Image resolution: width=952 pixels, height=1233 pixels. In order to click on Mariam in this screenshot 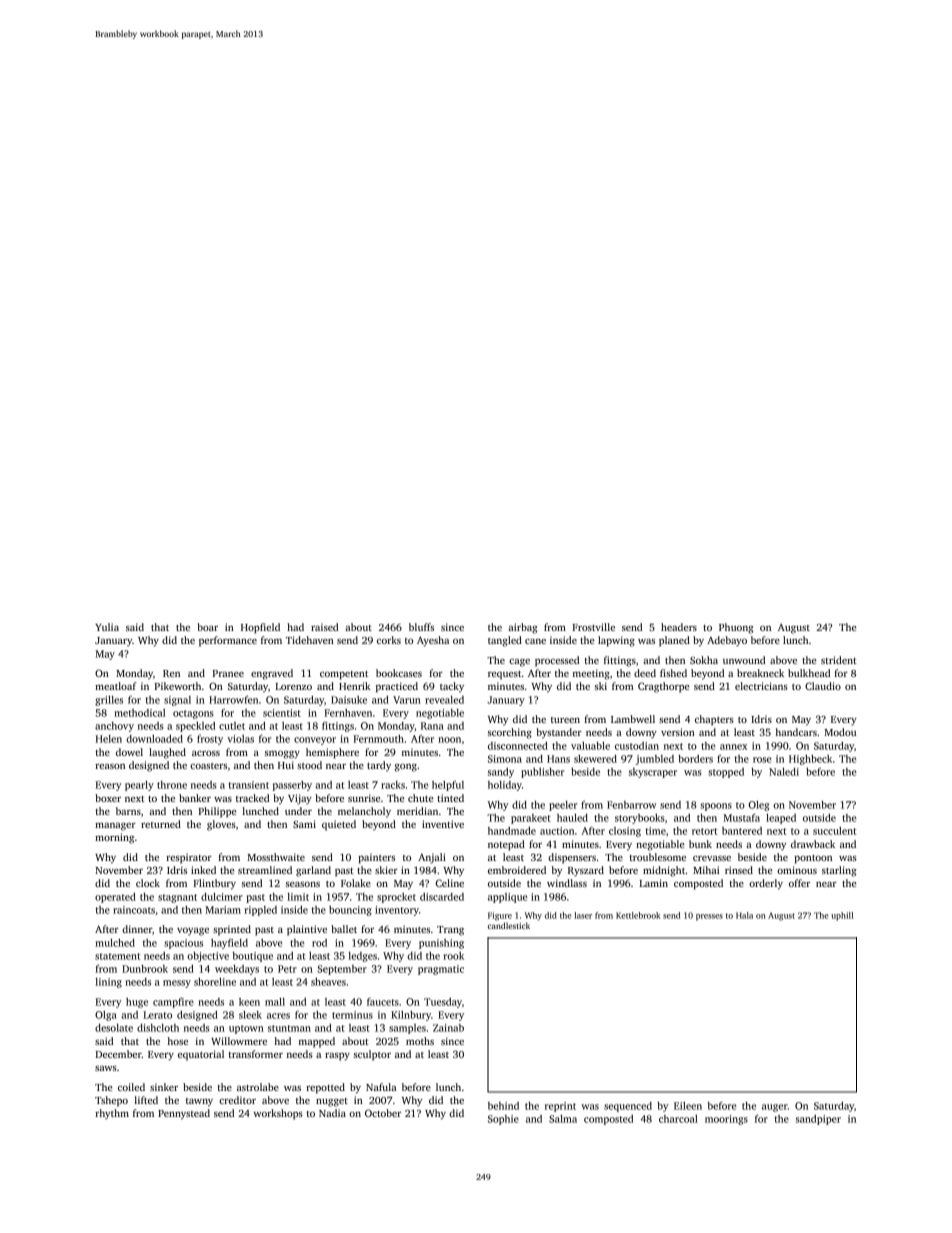, I will do `click(223, 910)`.
